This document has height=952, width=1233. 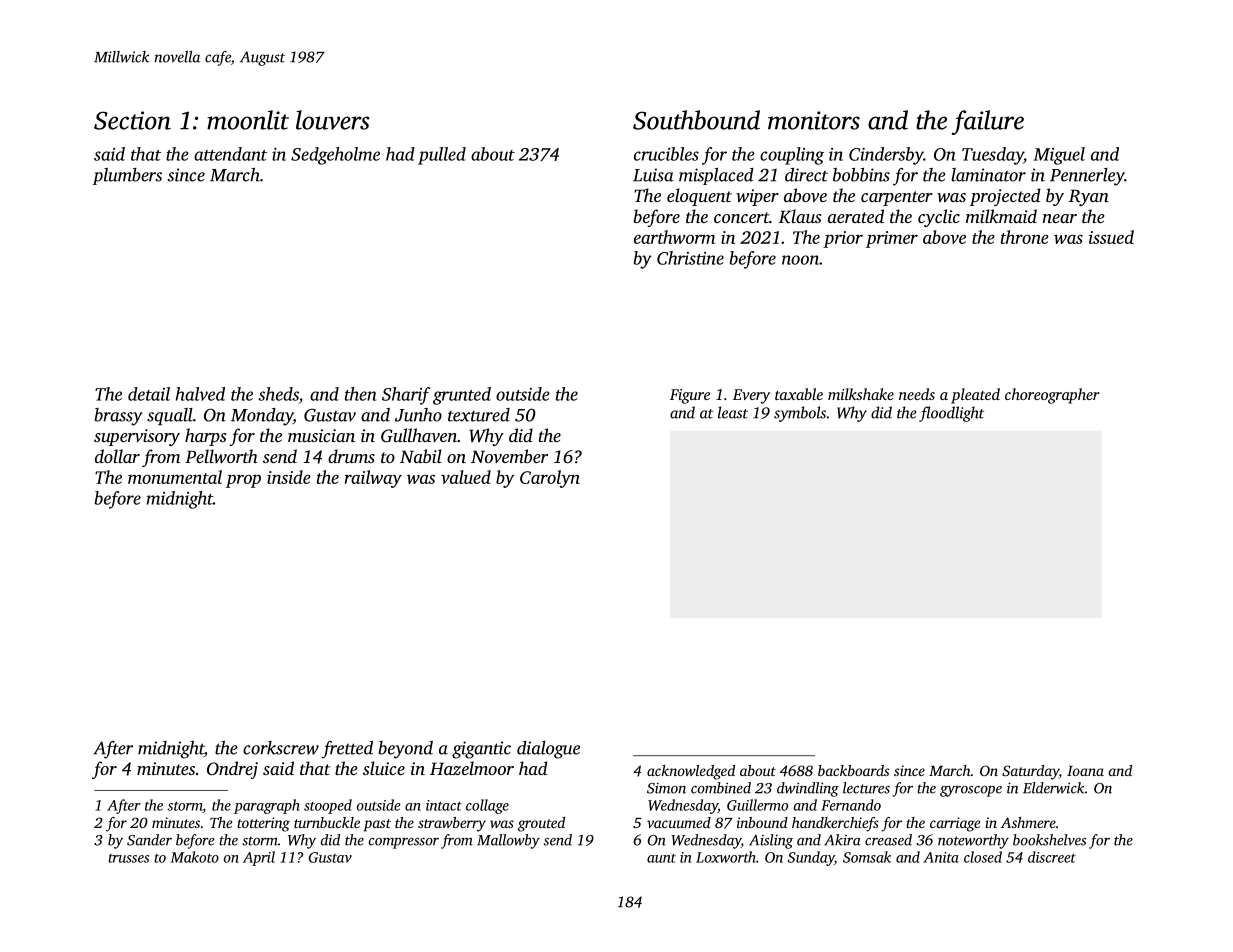 What do you see at coordinates (988, 122) in the document?
I see `failure` at bounding box center [988, 122].
